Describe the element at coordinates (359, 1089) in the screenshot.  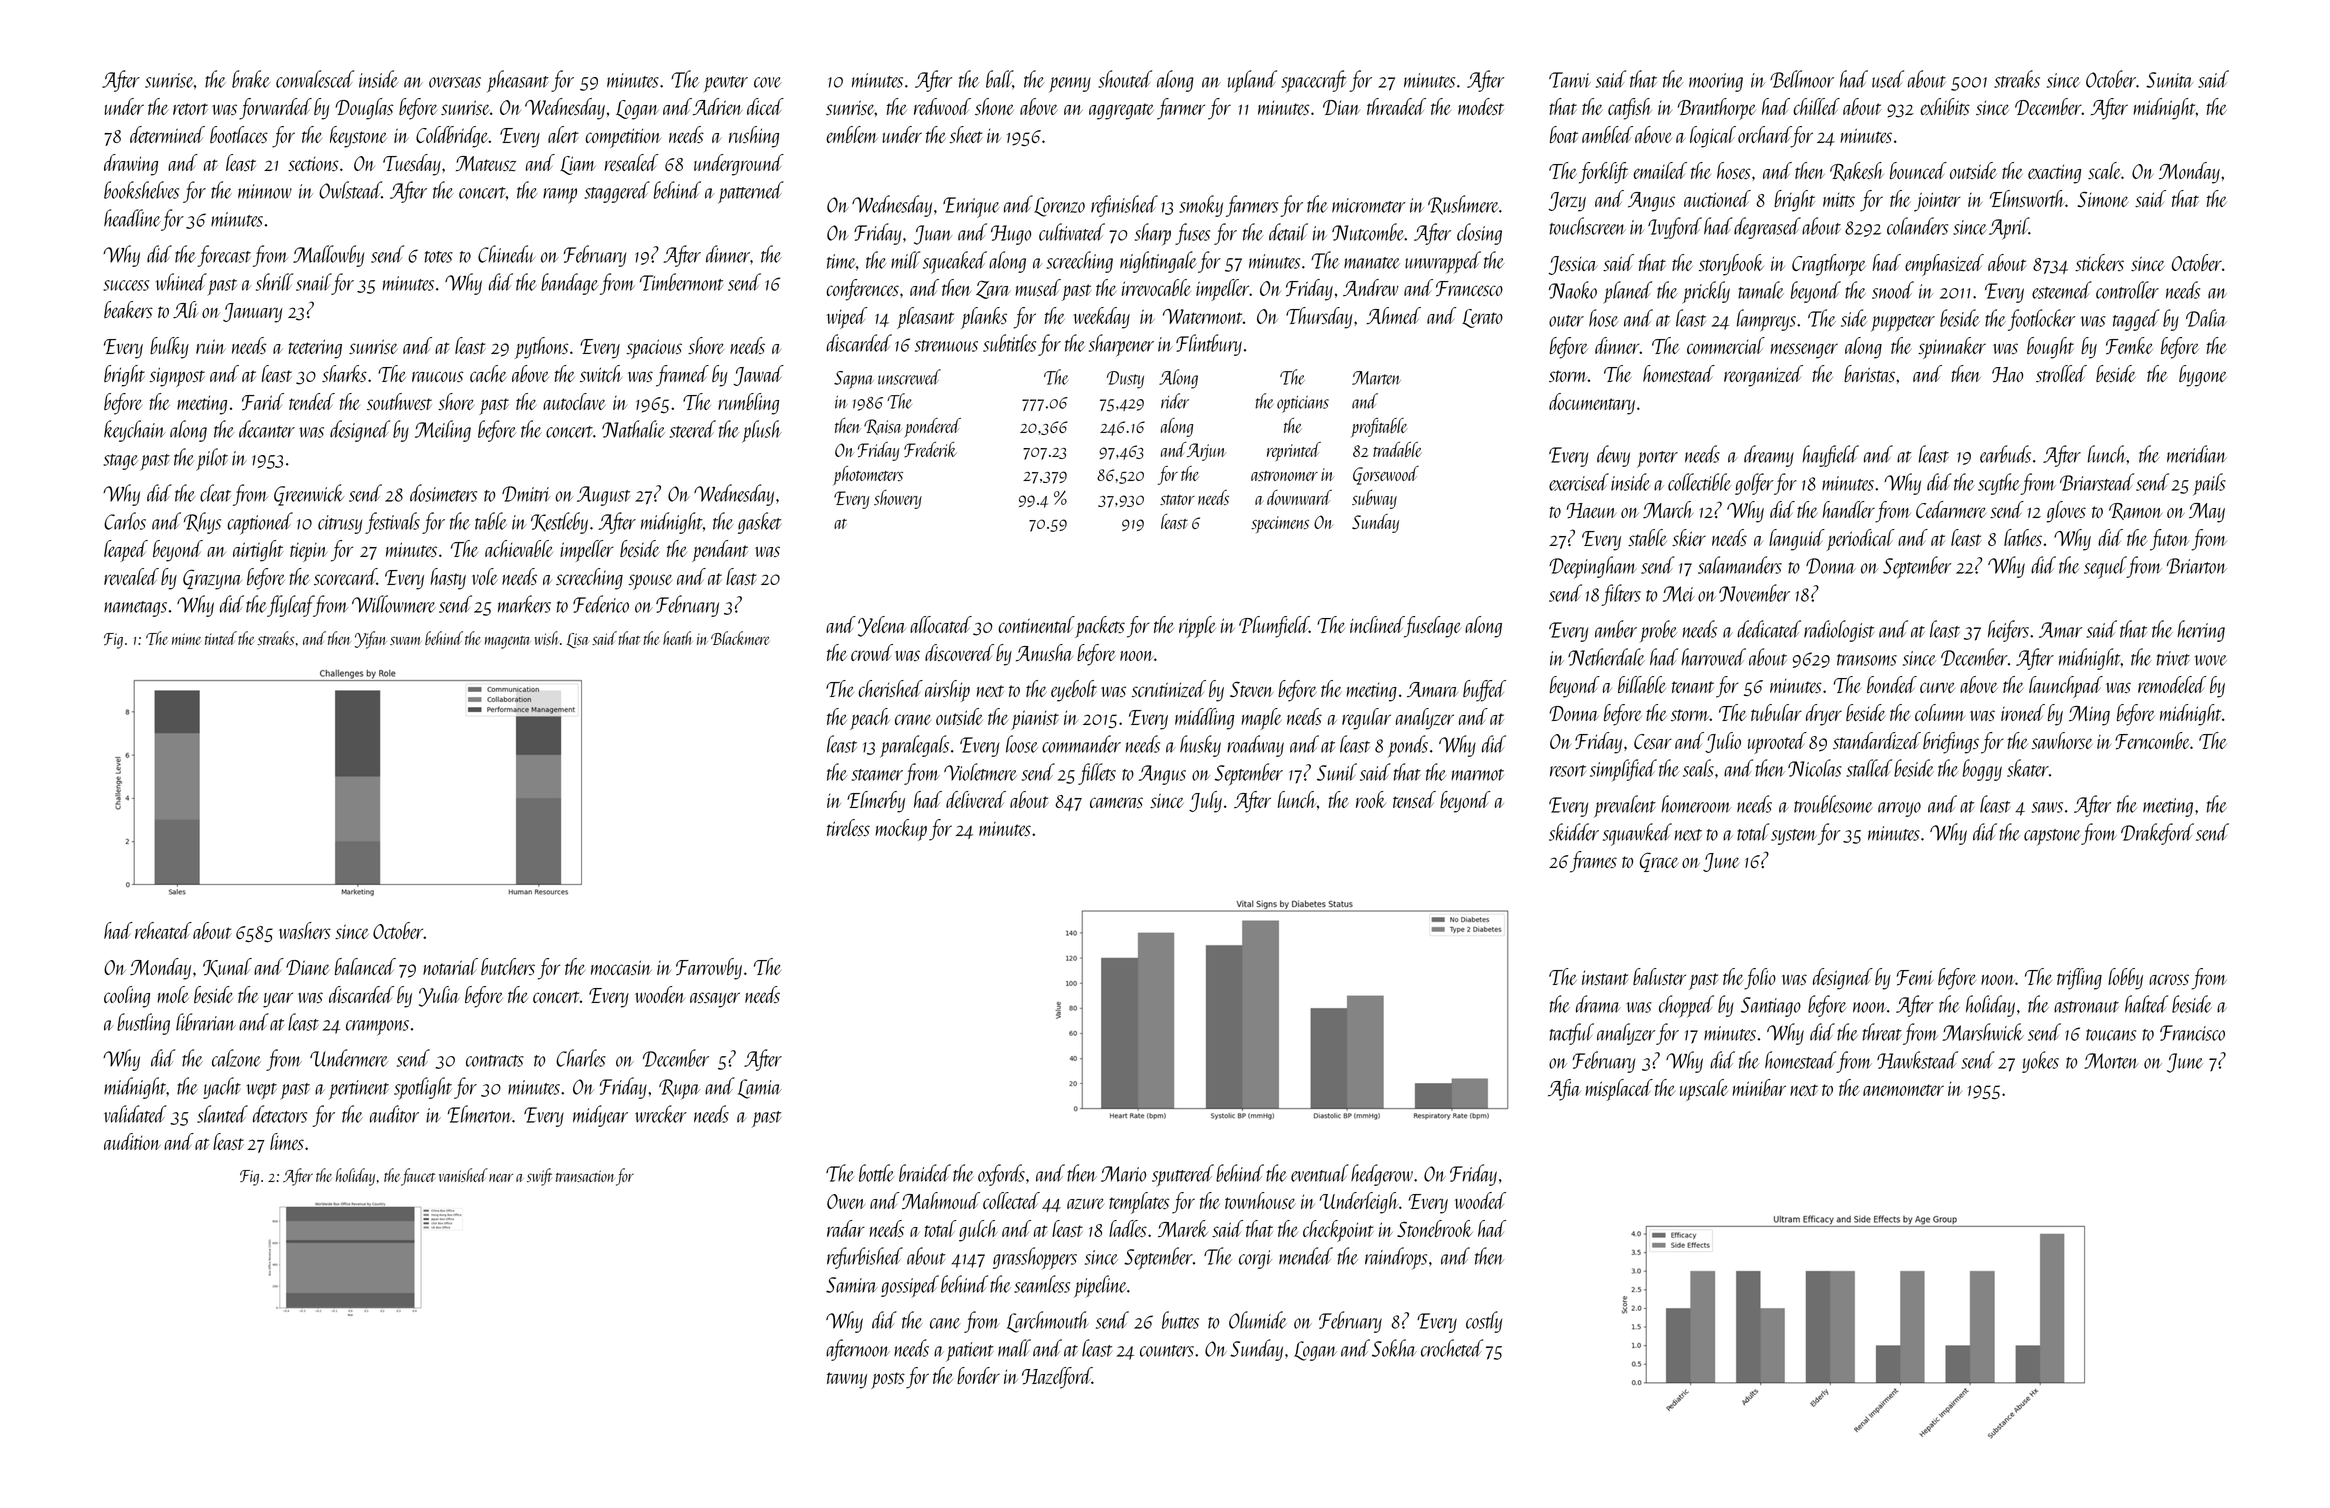
I see `pertinent` at that location.
